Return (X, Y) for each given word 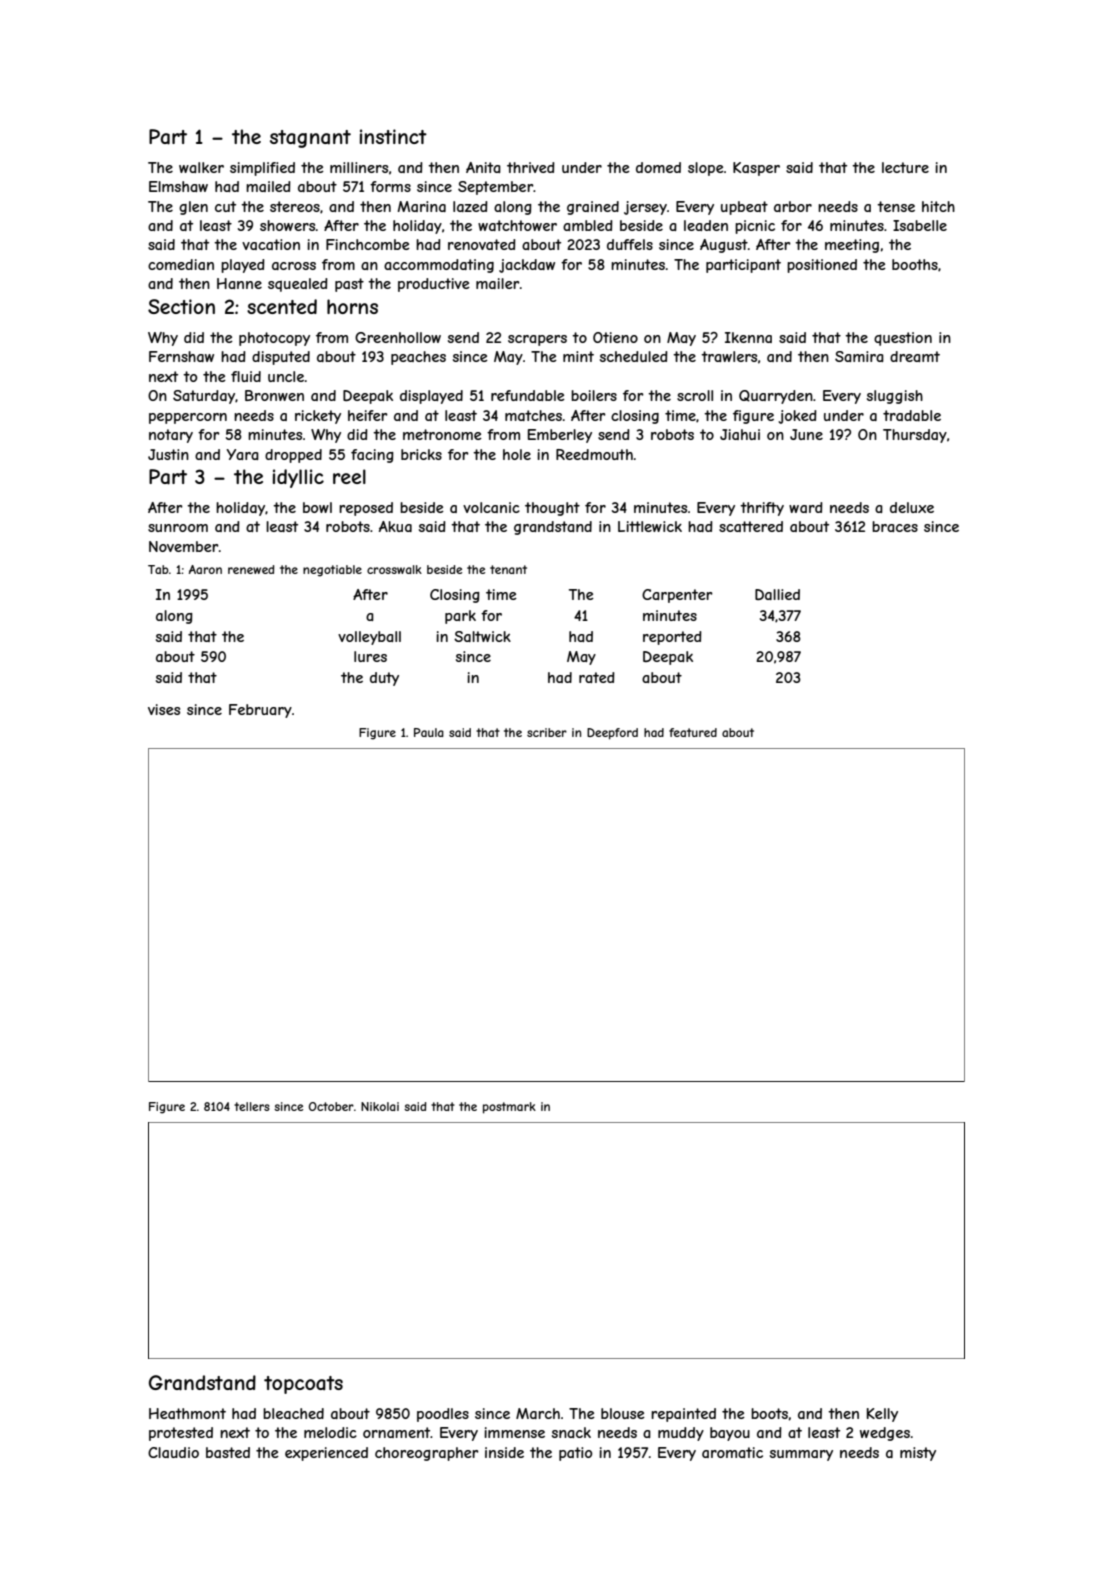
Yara (242, 454)
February (260, 711)
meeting (852, 246)
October (331, 1106)
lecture (905, 167)
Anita (483, 167)
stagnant (310, 139)
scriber (547, 732)
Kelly (882, 1415)
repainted (683, 1415)
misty (918, 1454)
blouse (623, 1413)
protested (181, 1434)
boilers (594, 395)
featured (693, 732)
